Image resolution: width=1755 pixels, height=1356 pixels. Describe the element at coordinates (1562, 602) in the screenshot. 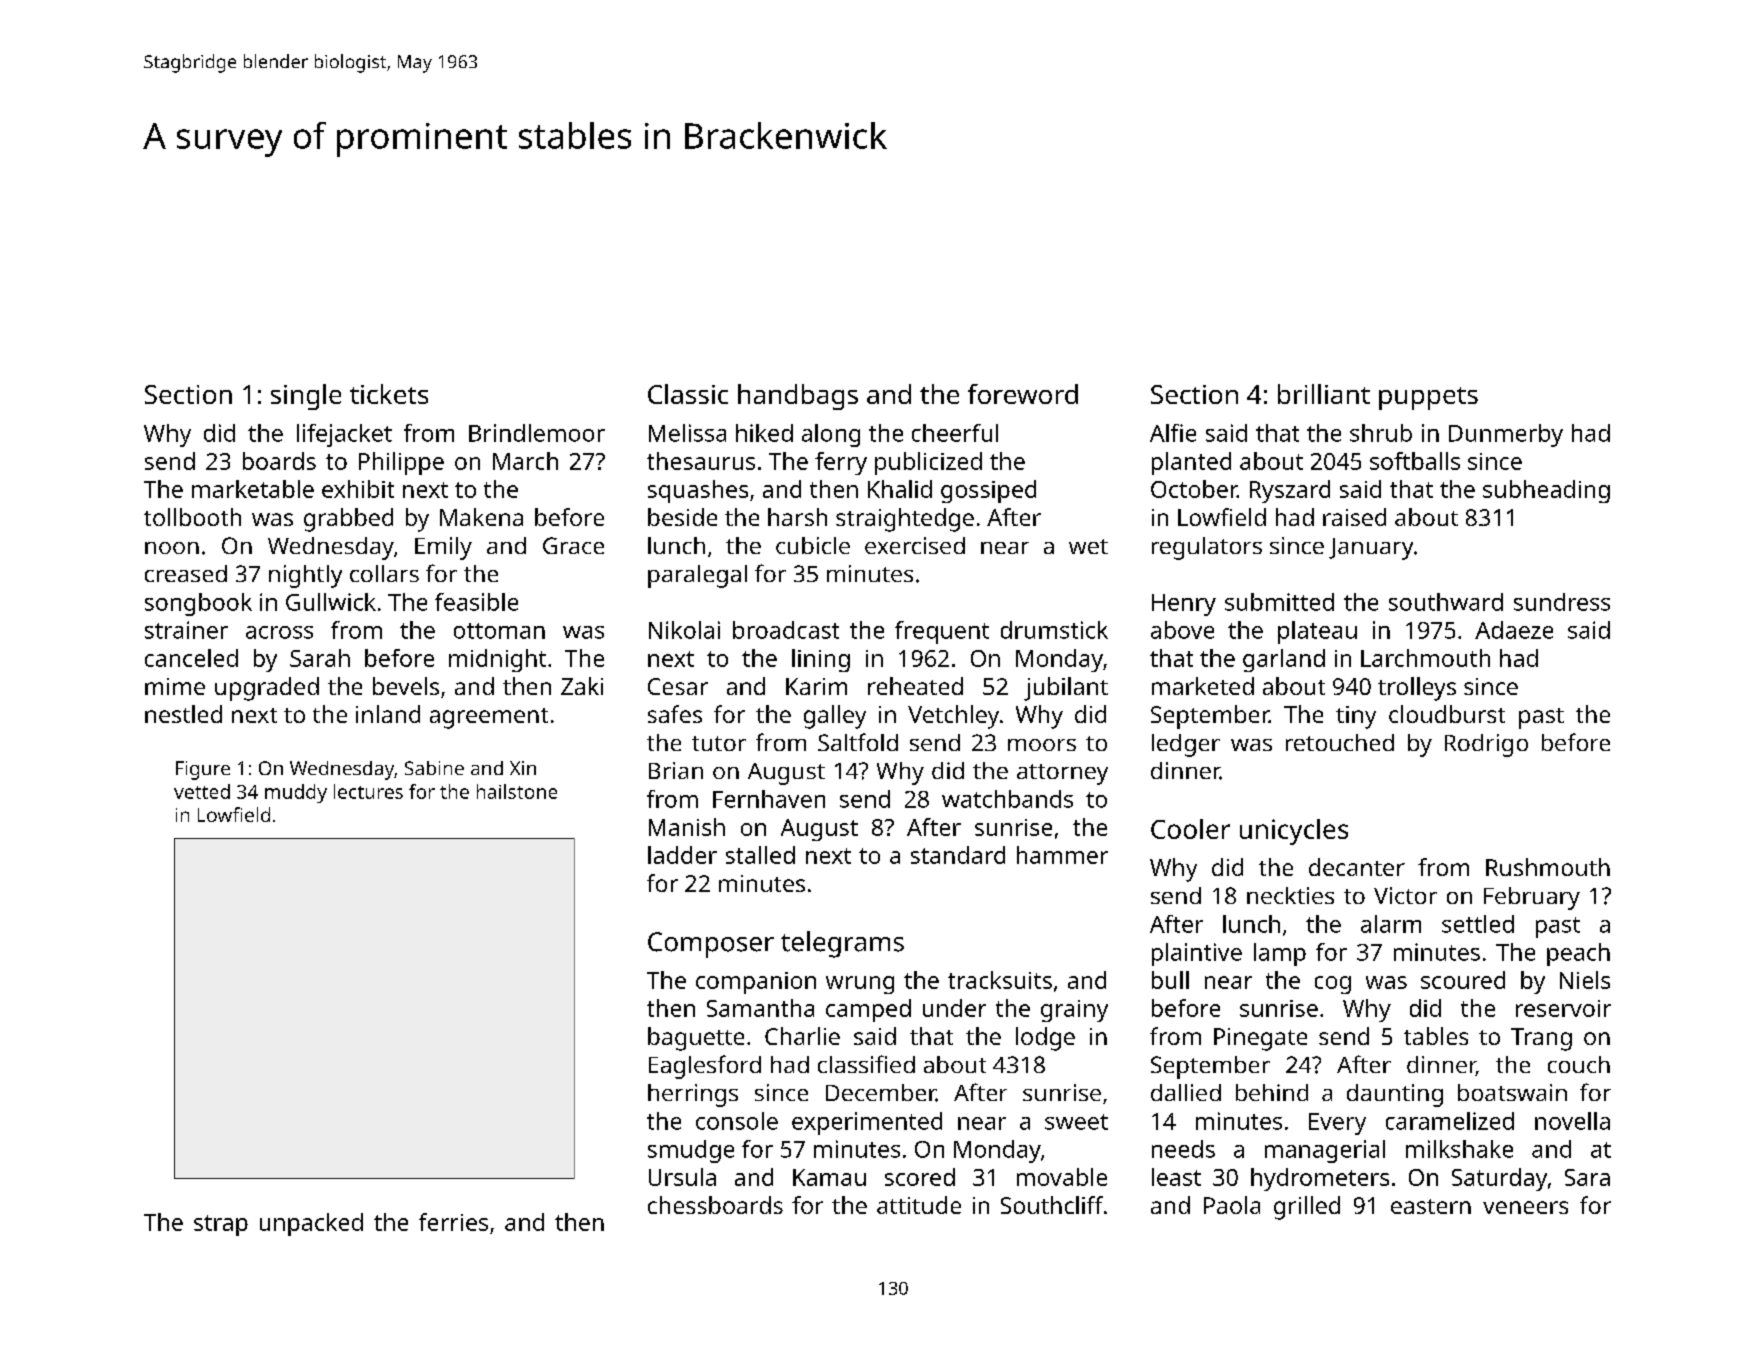

I see `sundress` at that location.
